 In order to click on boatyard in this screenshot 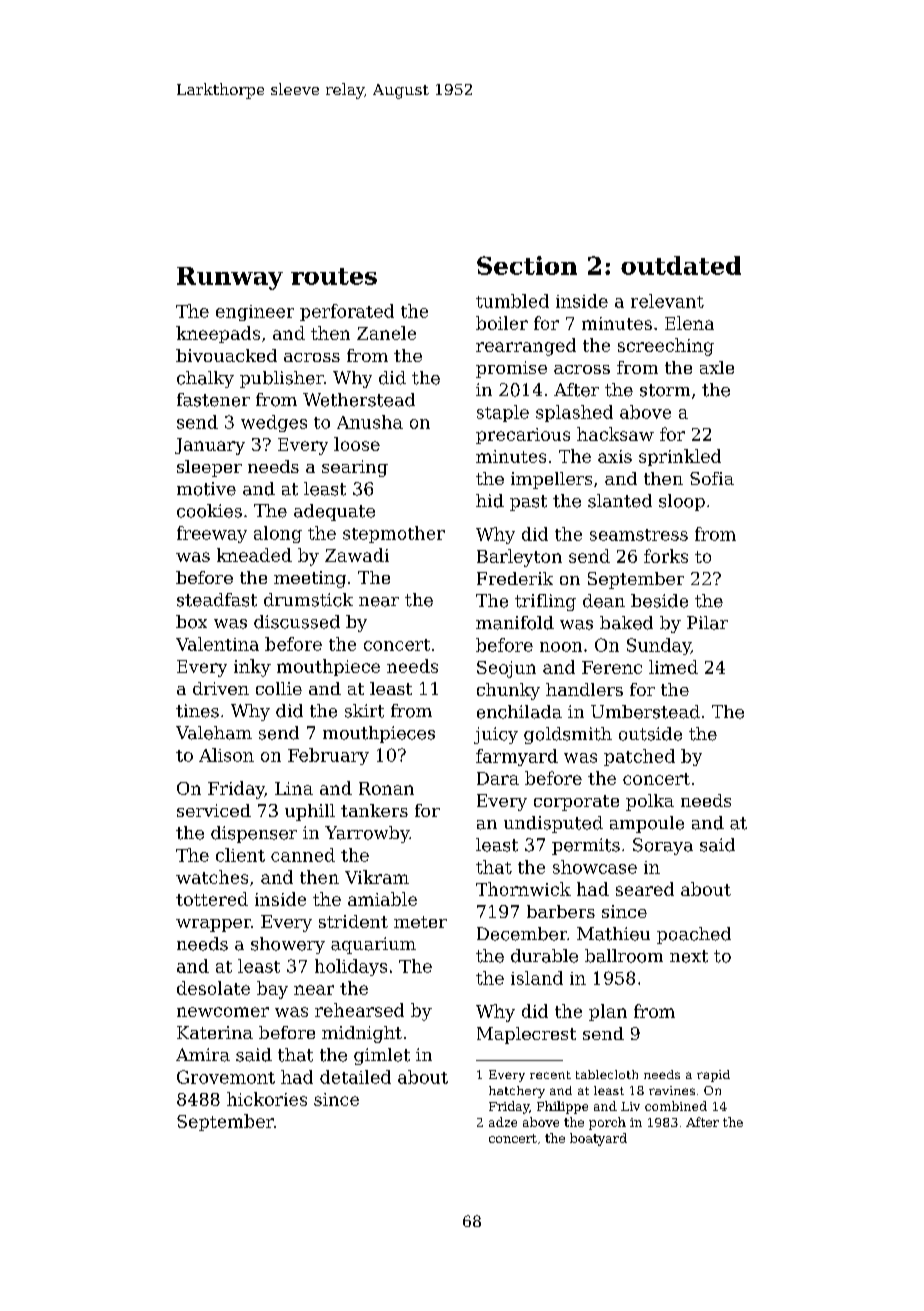, I will do `click(598, 1139)`.
